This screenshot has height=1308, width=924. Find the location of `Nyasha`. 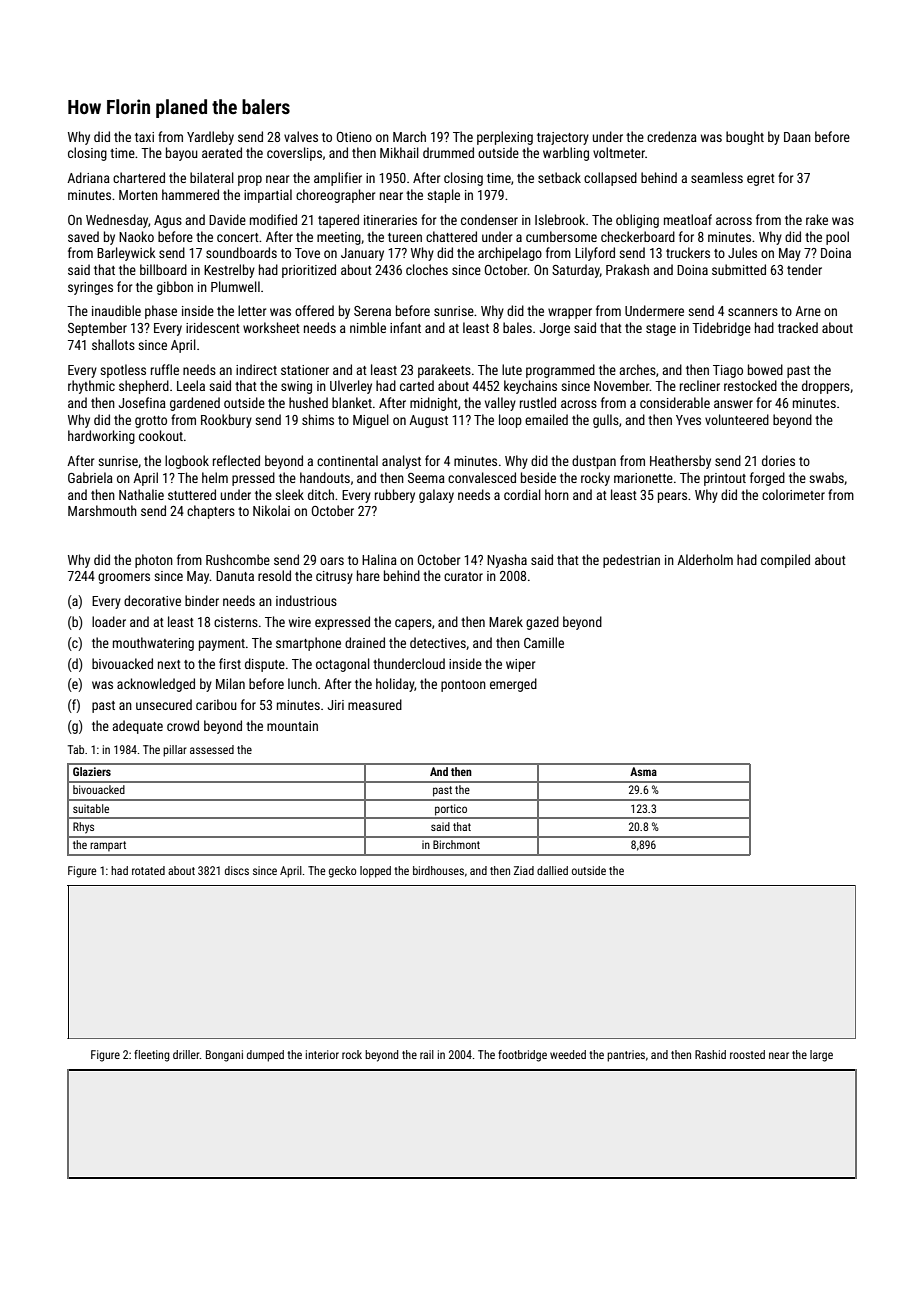

Nyasha is located at coordinates (507, 561).
